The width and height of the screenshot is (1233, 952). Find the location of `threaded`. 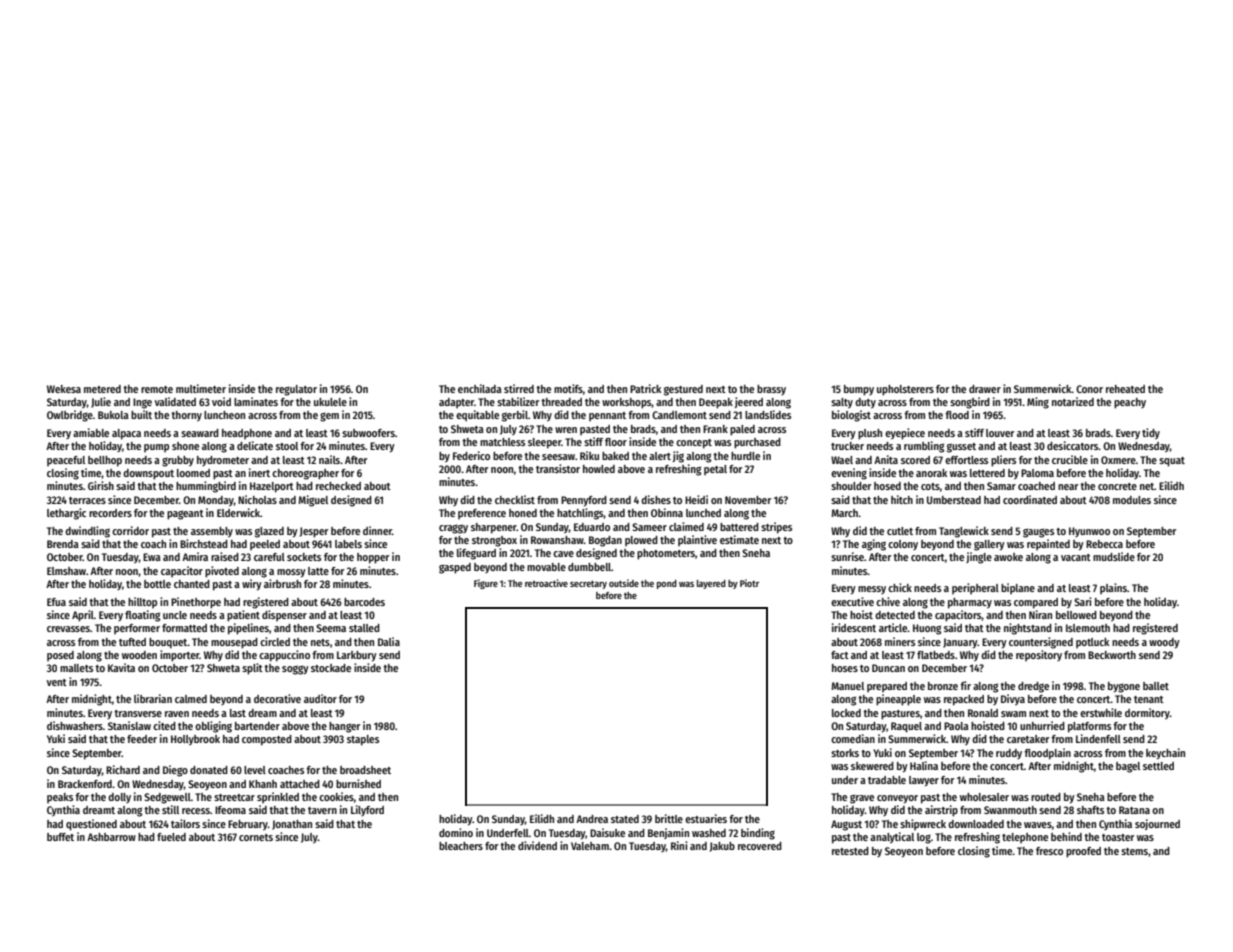

threaded is located at coordinates (561, 402).
